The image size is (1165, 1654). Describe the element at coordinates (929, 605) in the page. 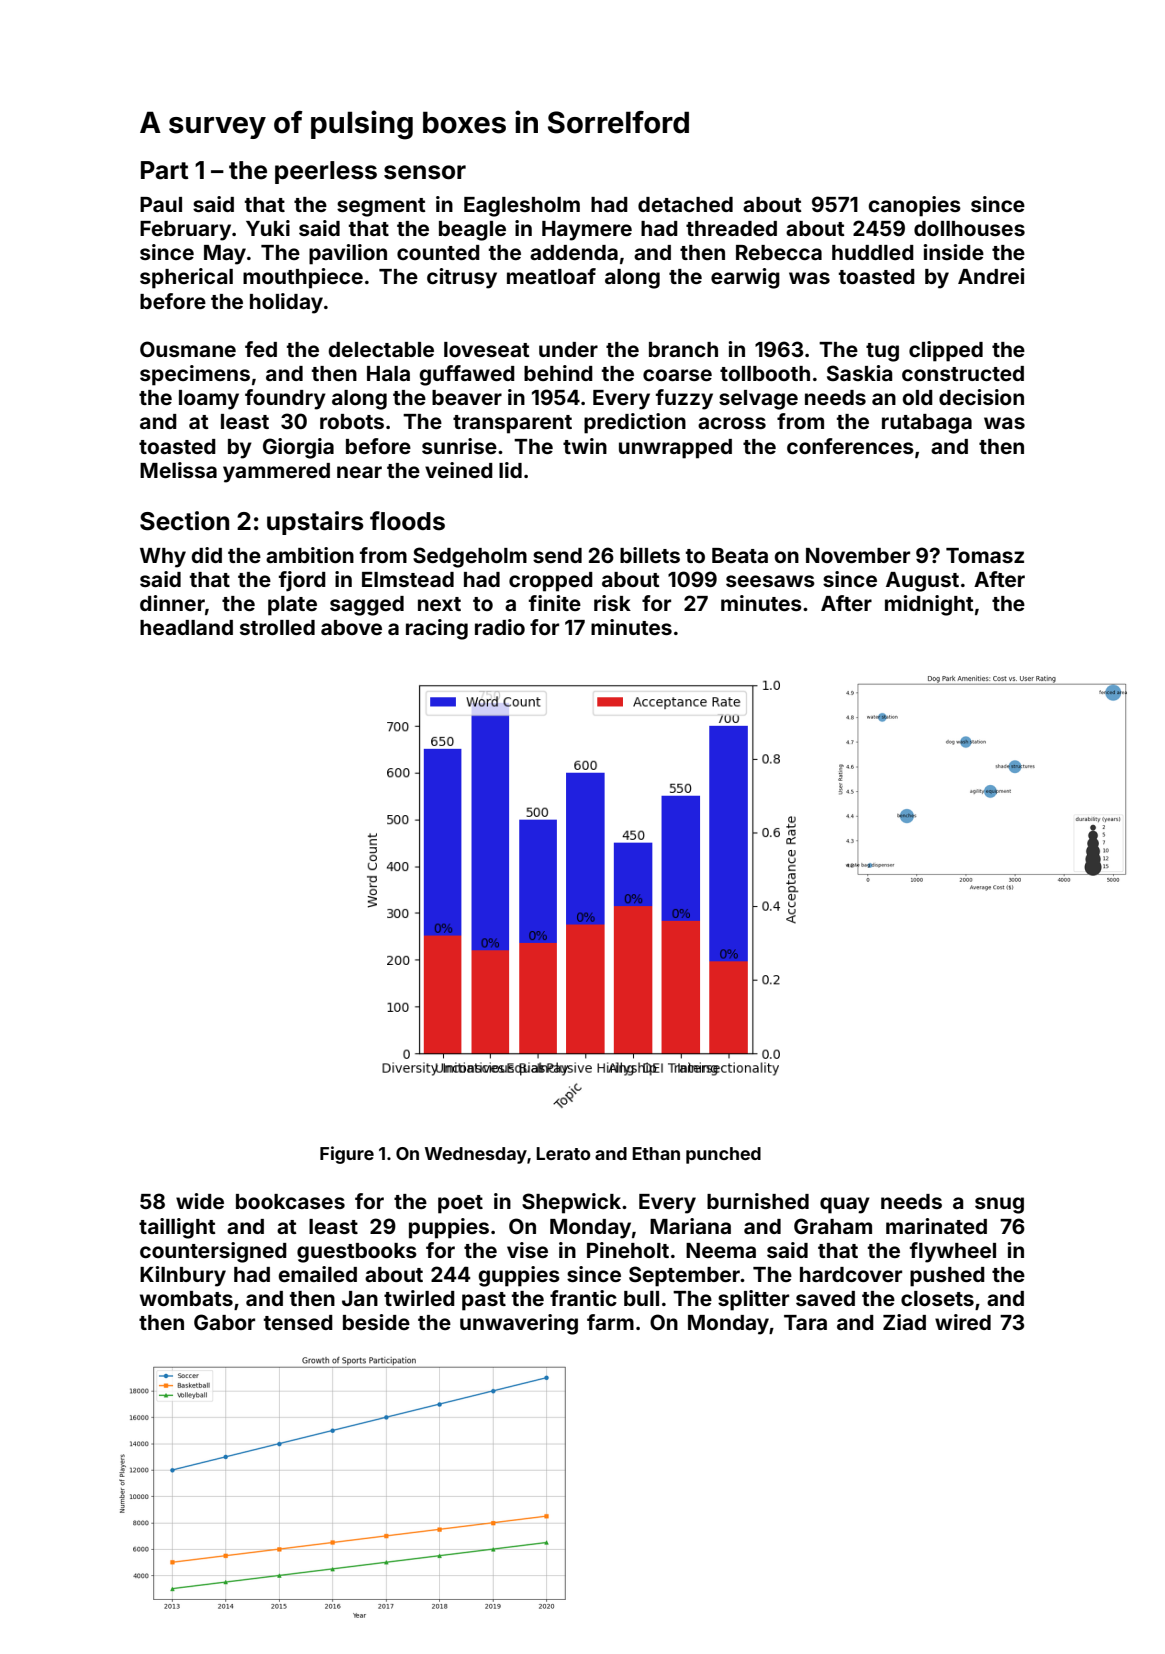

I see `midnight` at that location.
